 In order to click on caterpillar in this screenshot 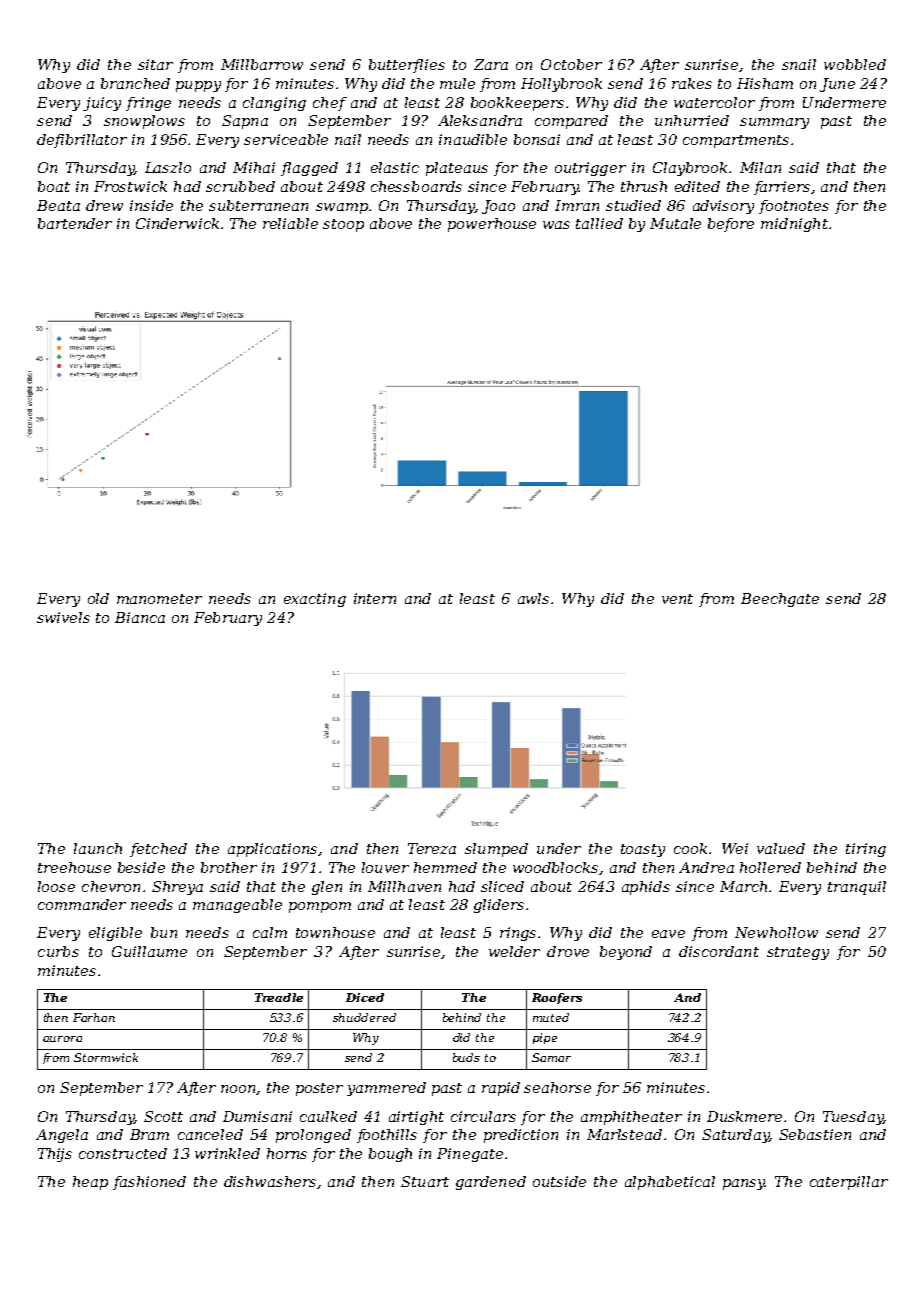, I will do `click(849, 1183)`.
